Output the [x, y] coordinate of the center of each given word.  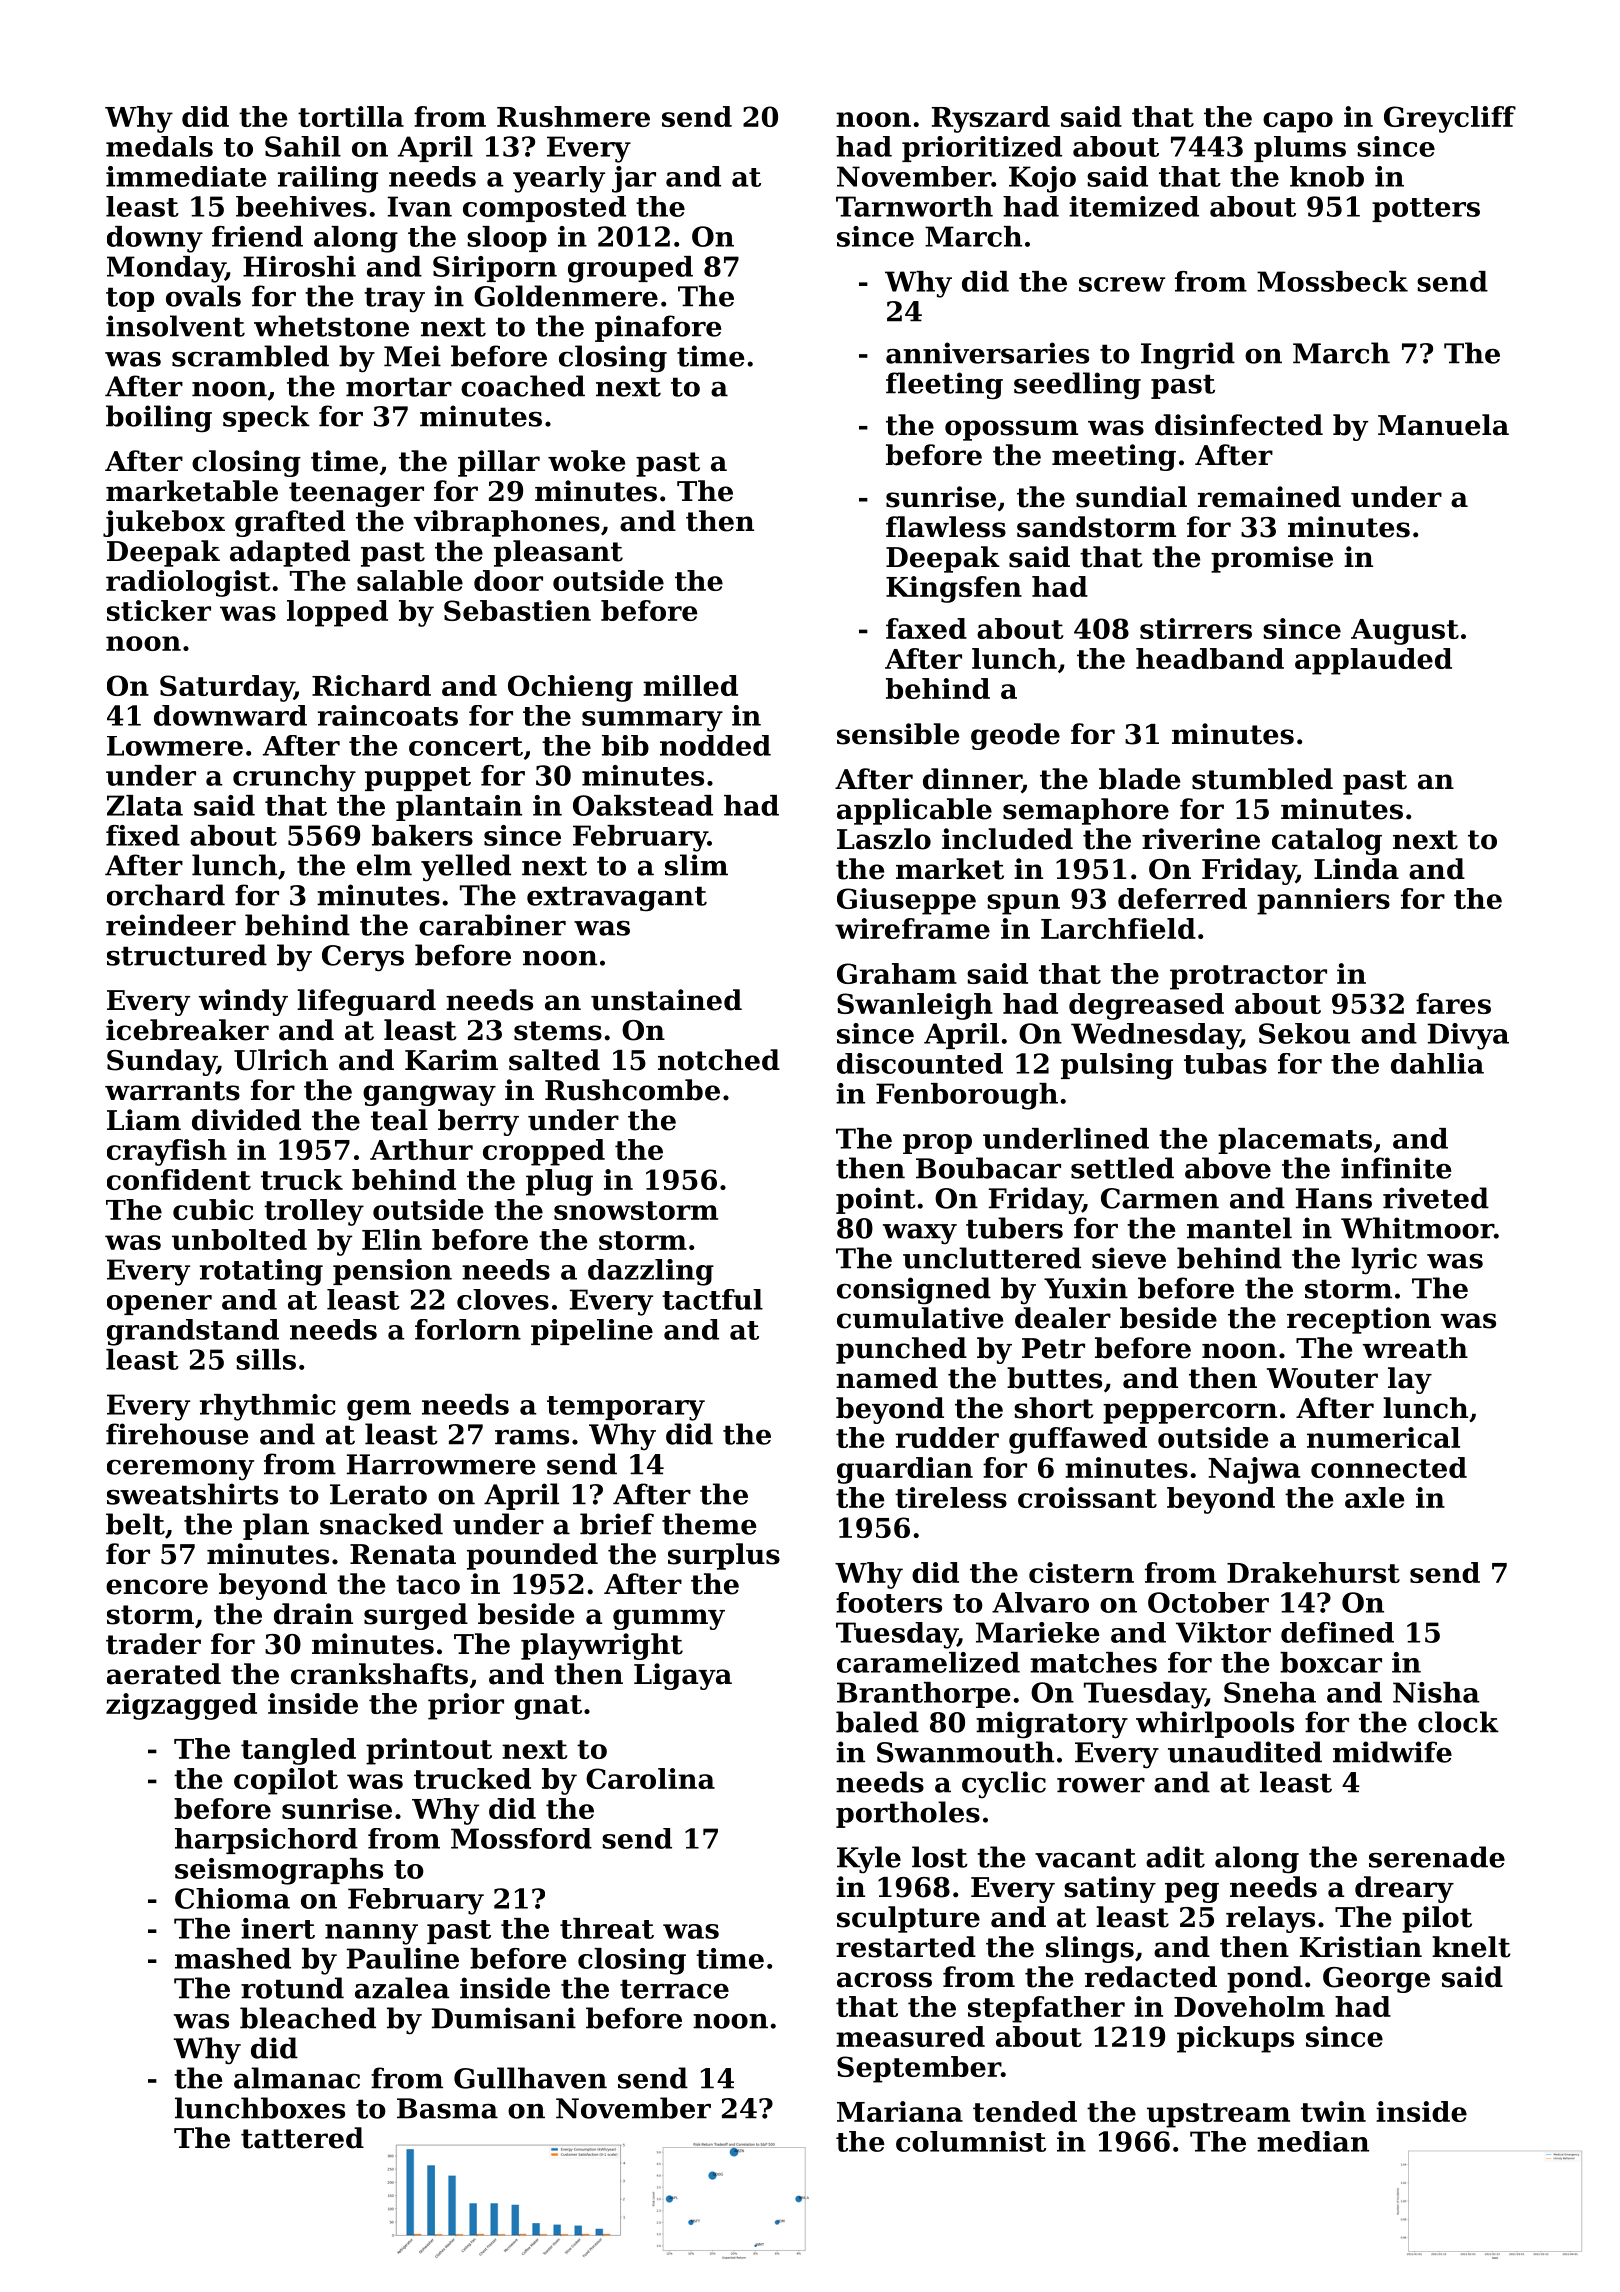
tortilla [351, 116]
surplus [724, 1556]
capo [1298, 122]
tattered [302, 2138]
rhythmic [268, 1407]
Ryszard [991, 119]
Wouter [1322, 1378]
